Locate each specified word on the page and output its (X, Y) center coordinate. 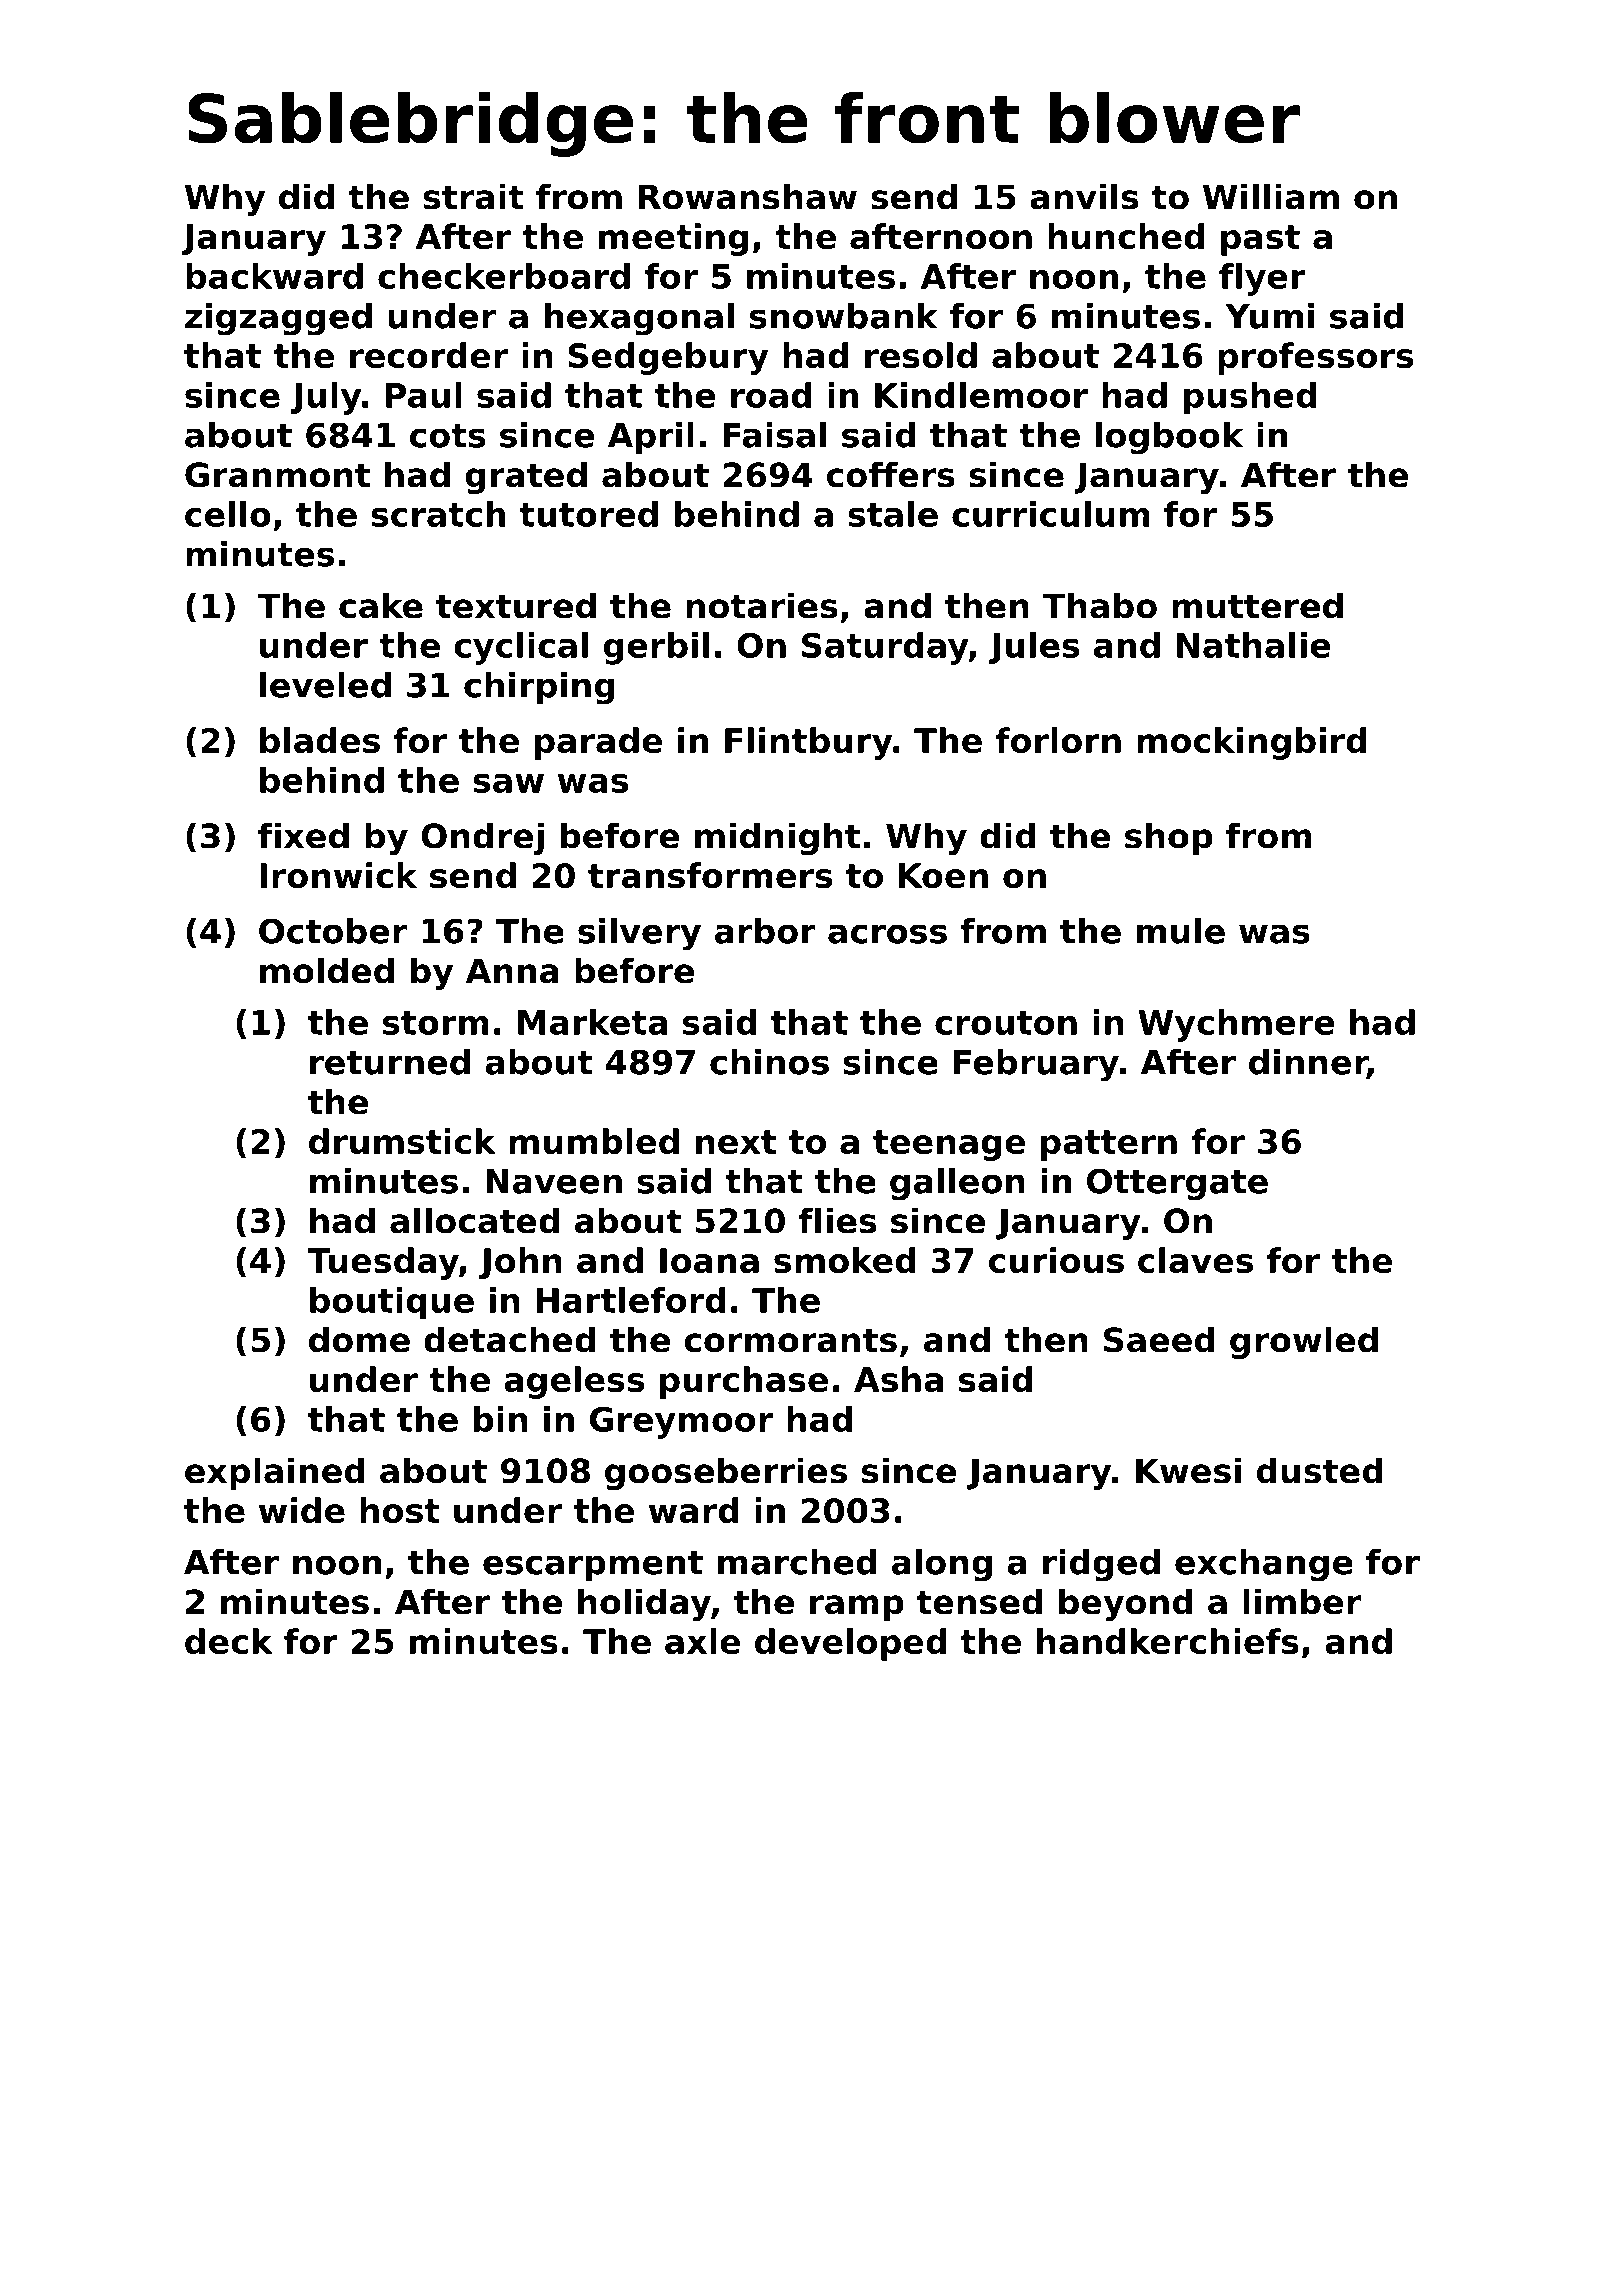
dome (359, 1339)
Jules (1034, 648)
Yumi (1269, 316)
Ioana (709, 1260)
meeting (674, 239)
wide (302, 1510)
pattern (1109, 1145)
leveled (325, 685)
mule (1181, 931)
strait (474, 196)
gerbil (656, 648)
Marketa (592, 1022)
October (333, 931)
